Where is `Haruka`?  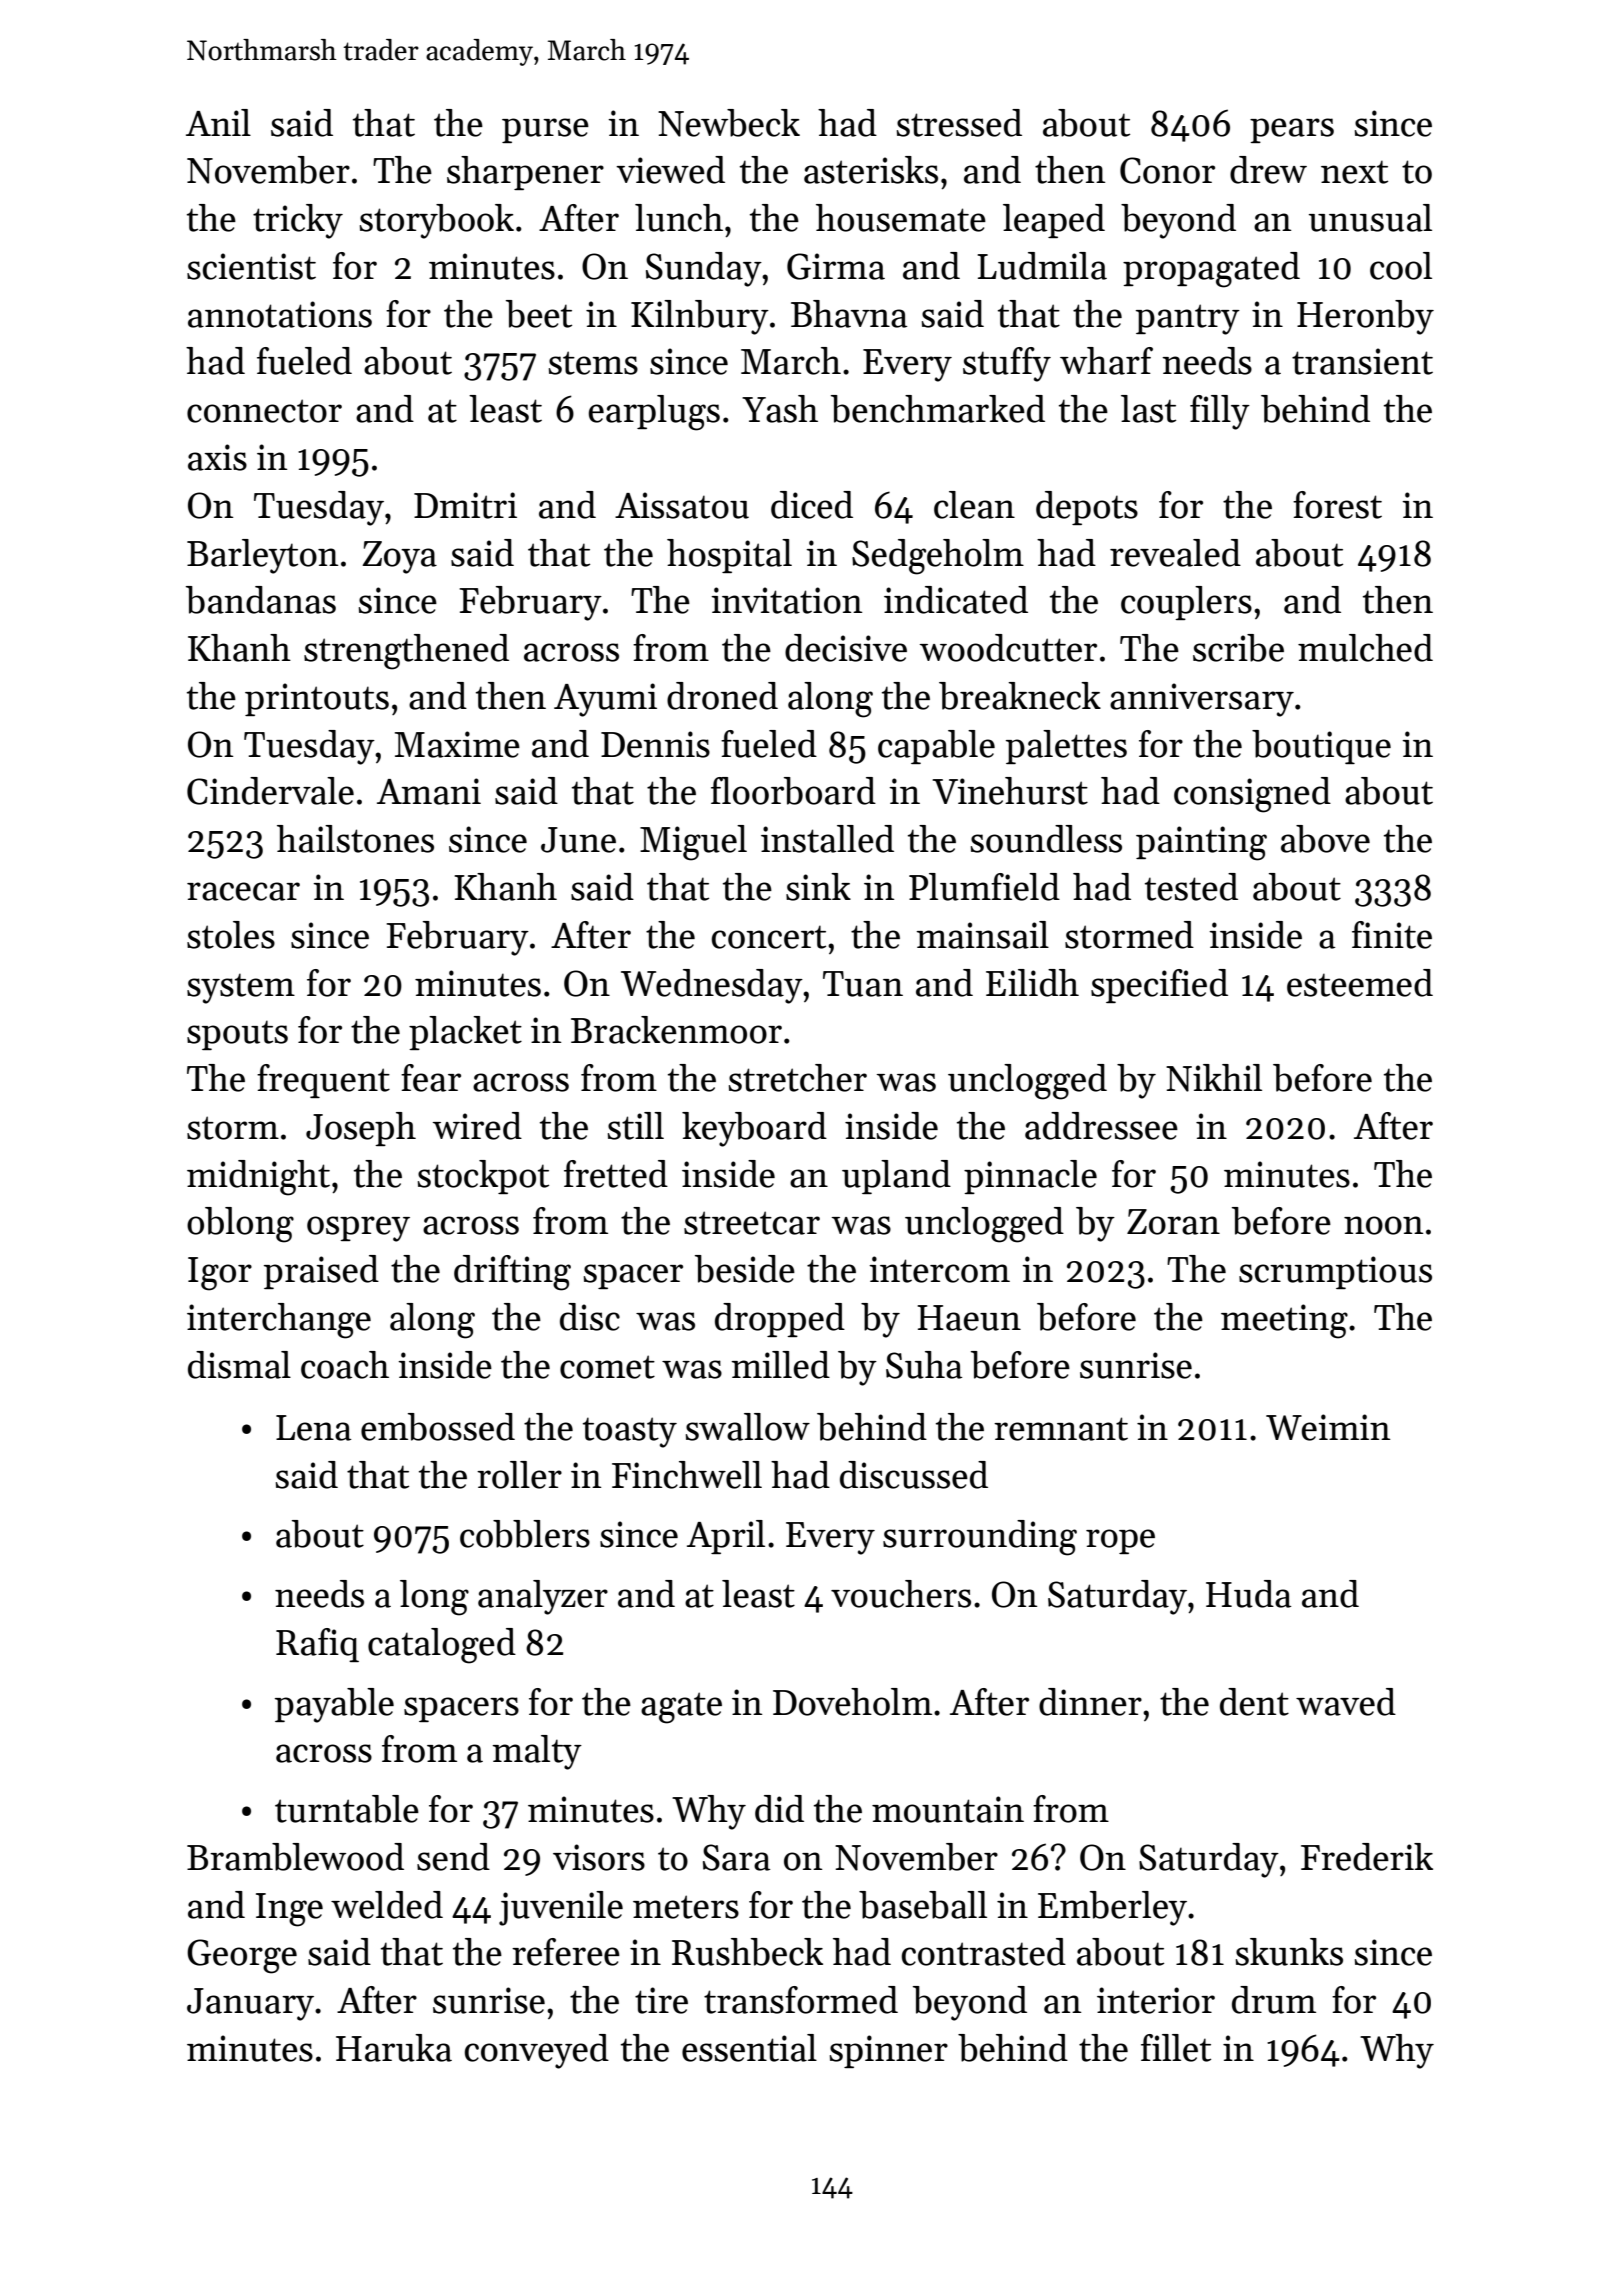
Haruka is located at coordinates (394, 2048).
